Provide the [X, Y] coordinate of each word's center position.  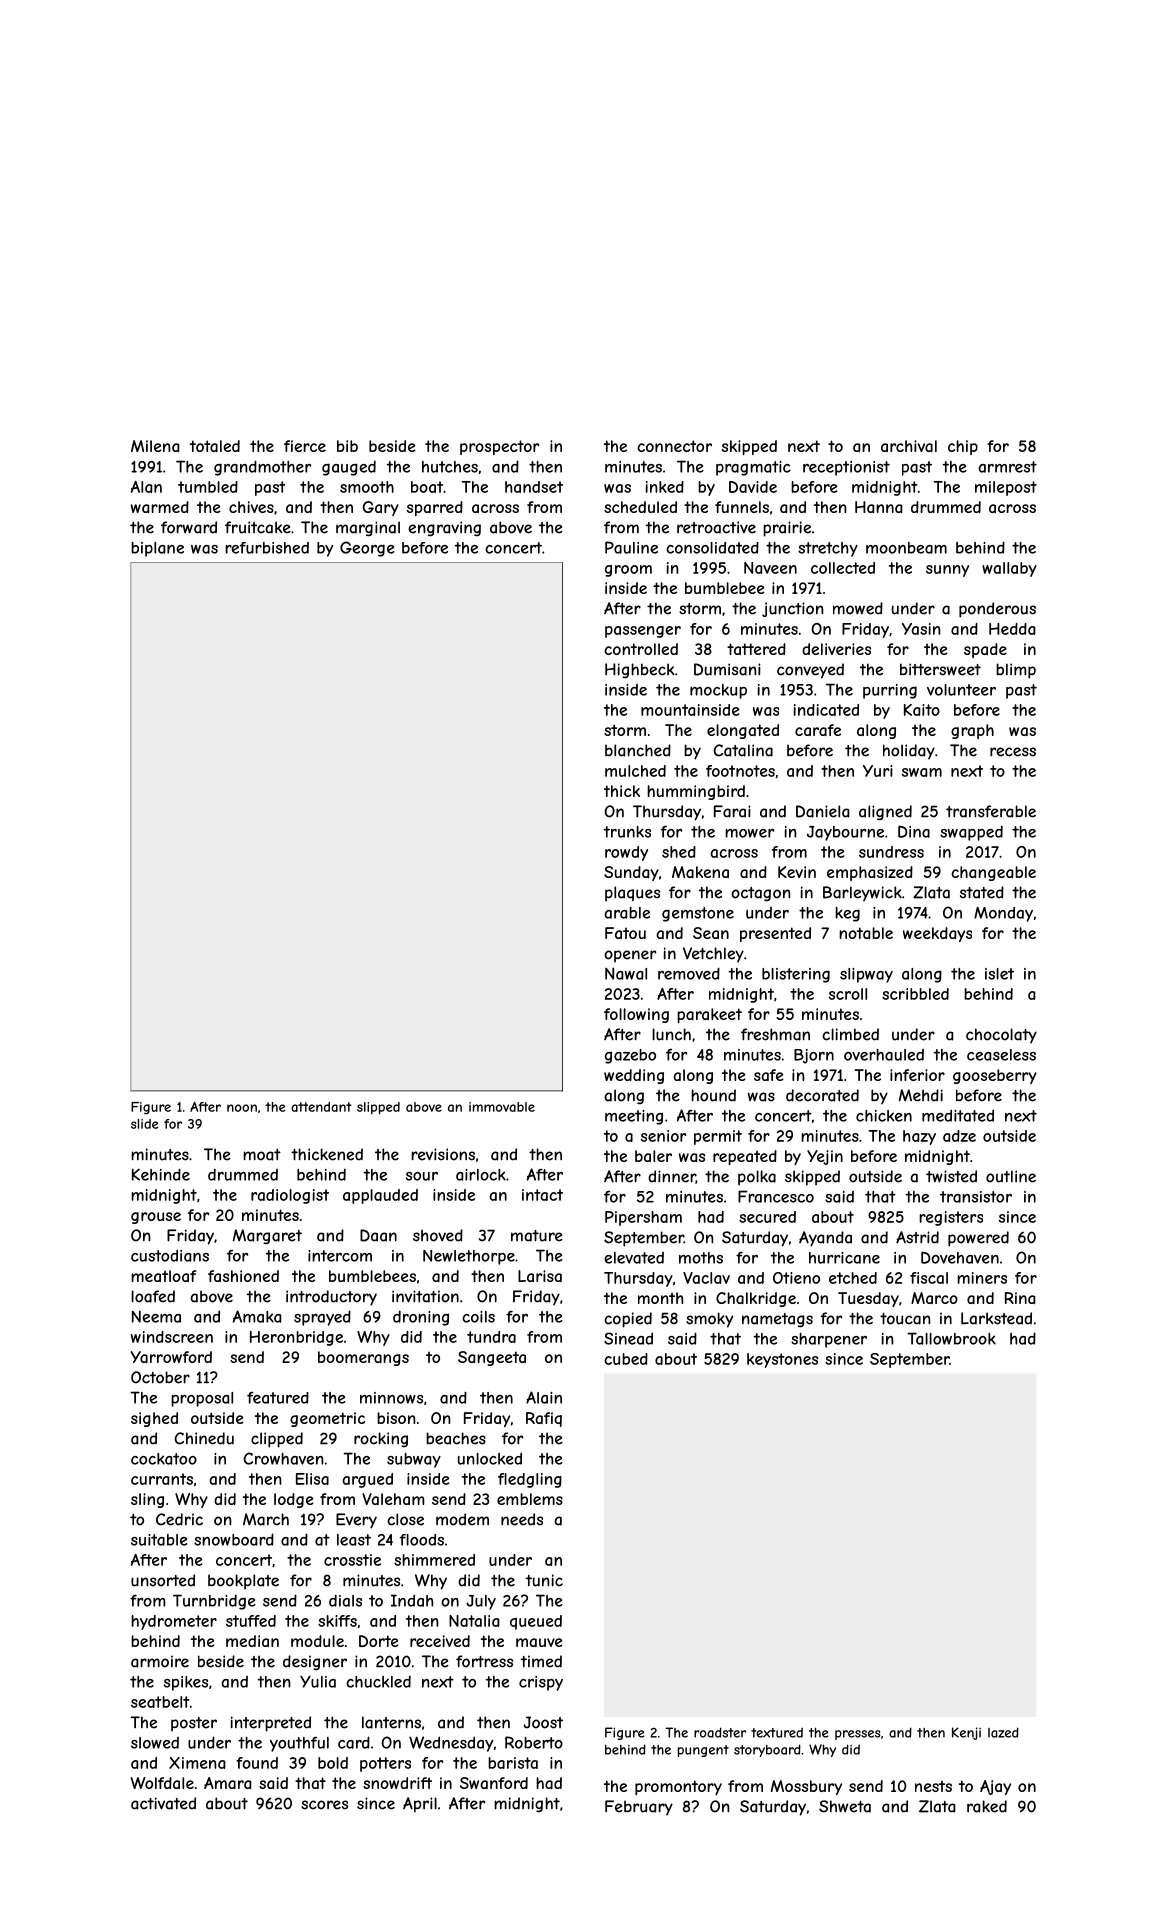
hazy [919, 1137]
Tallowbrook [951, 1338]
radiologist [290, 1196]
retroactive [716, 527]
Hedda [1012, 629]
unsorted [163, 1580]
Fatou [625, 933]
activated [163, 1803]
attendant [321, 1107]
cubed [626, 1359]
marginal [368, 529]
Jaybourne [845, 833]
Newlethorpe [469, 1257]
